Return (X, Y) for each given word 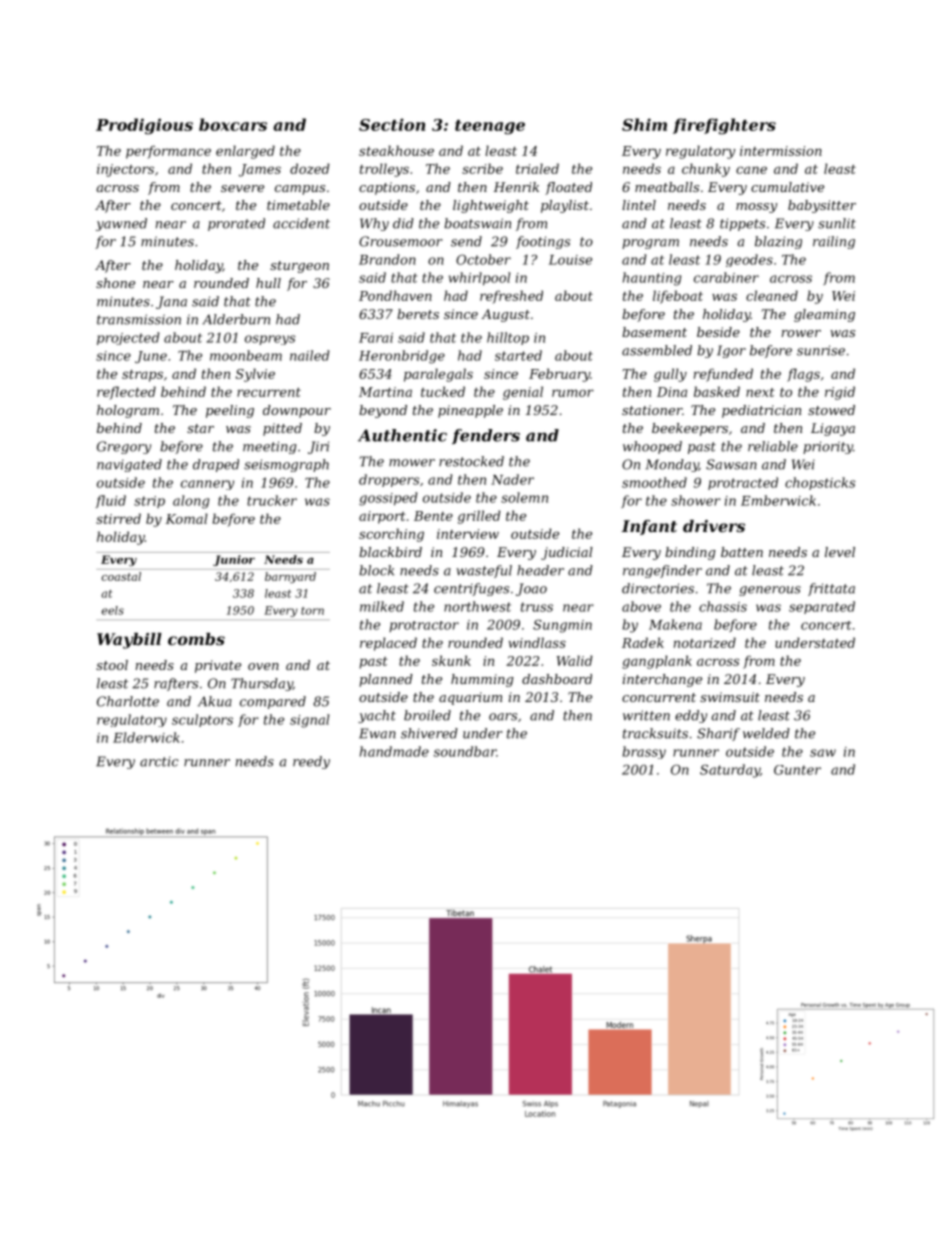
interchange (662, 680)
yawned (121, 224)
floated (568, 188)
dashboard (557, 679)
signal (309, 721)
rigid (840, 393)
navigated (129, 465)
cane (751, 170)
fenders (486, 436)
